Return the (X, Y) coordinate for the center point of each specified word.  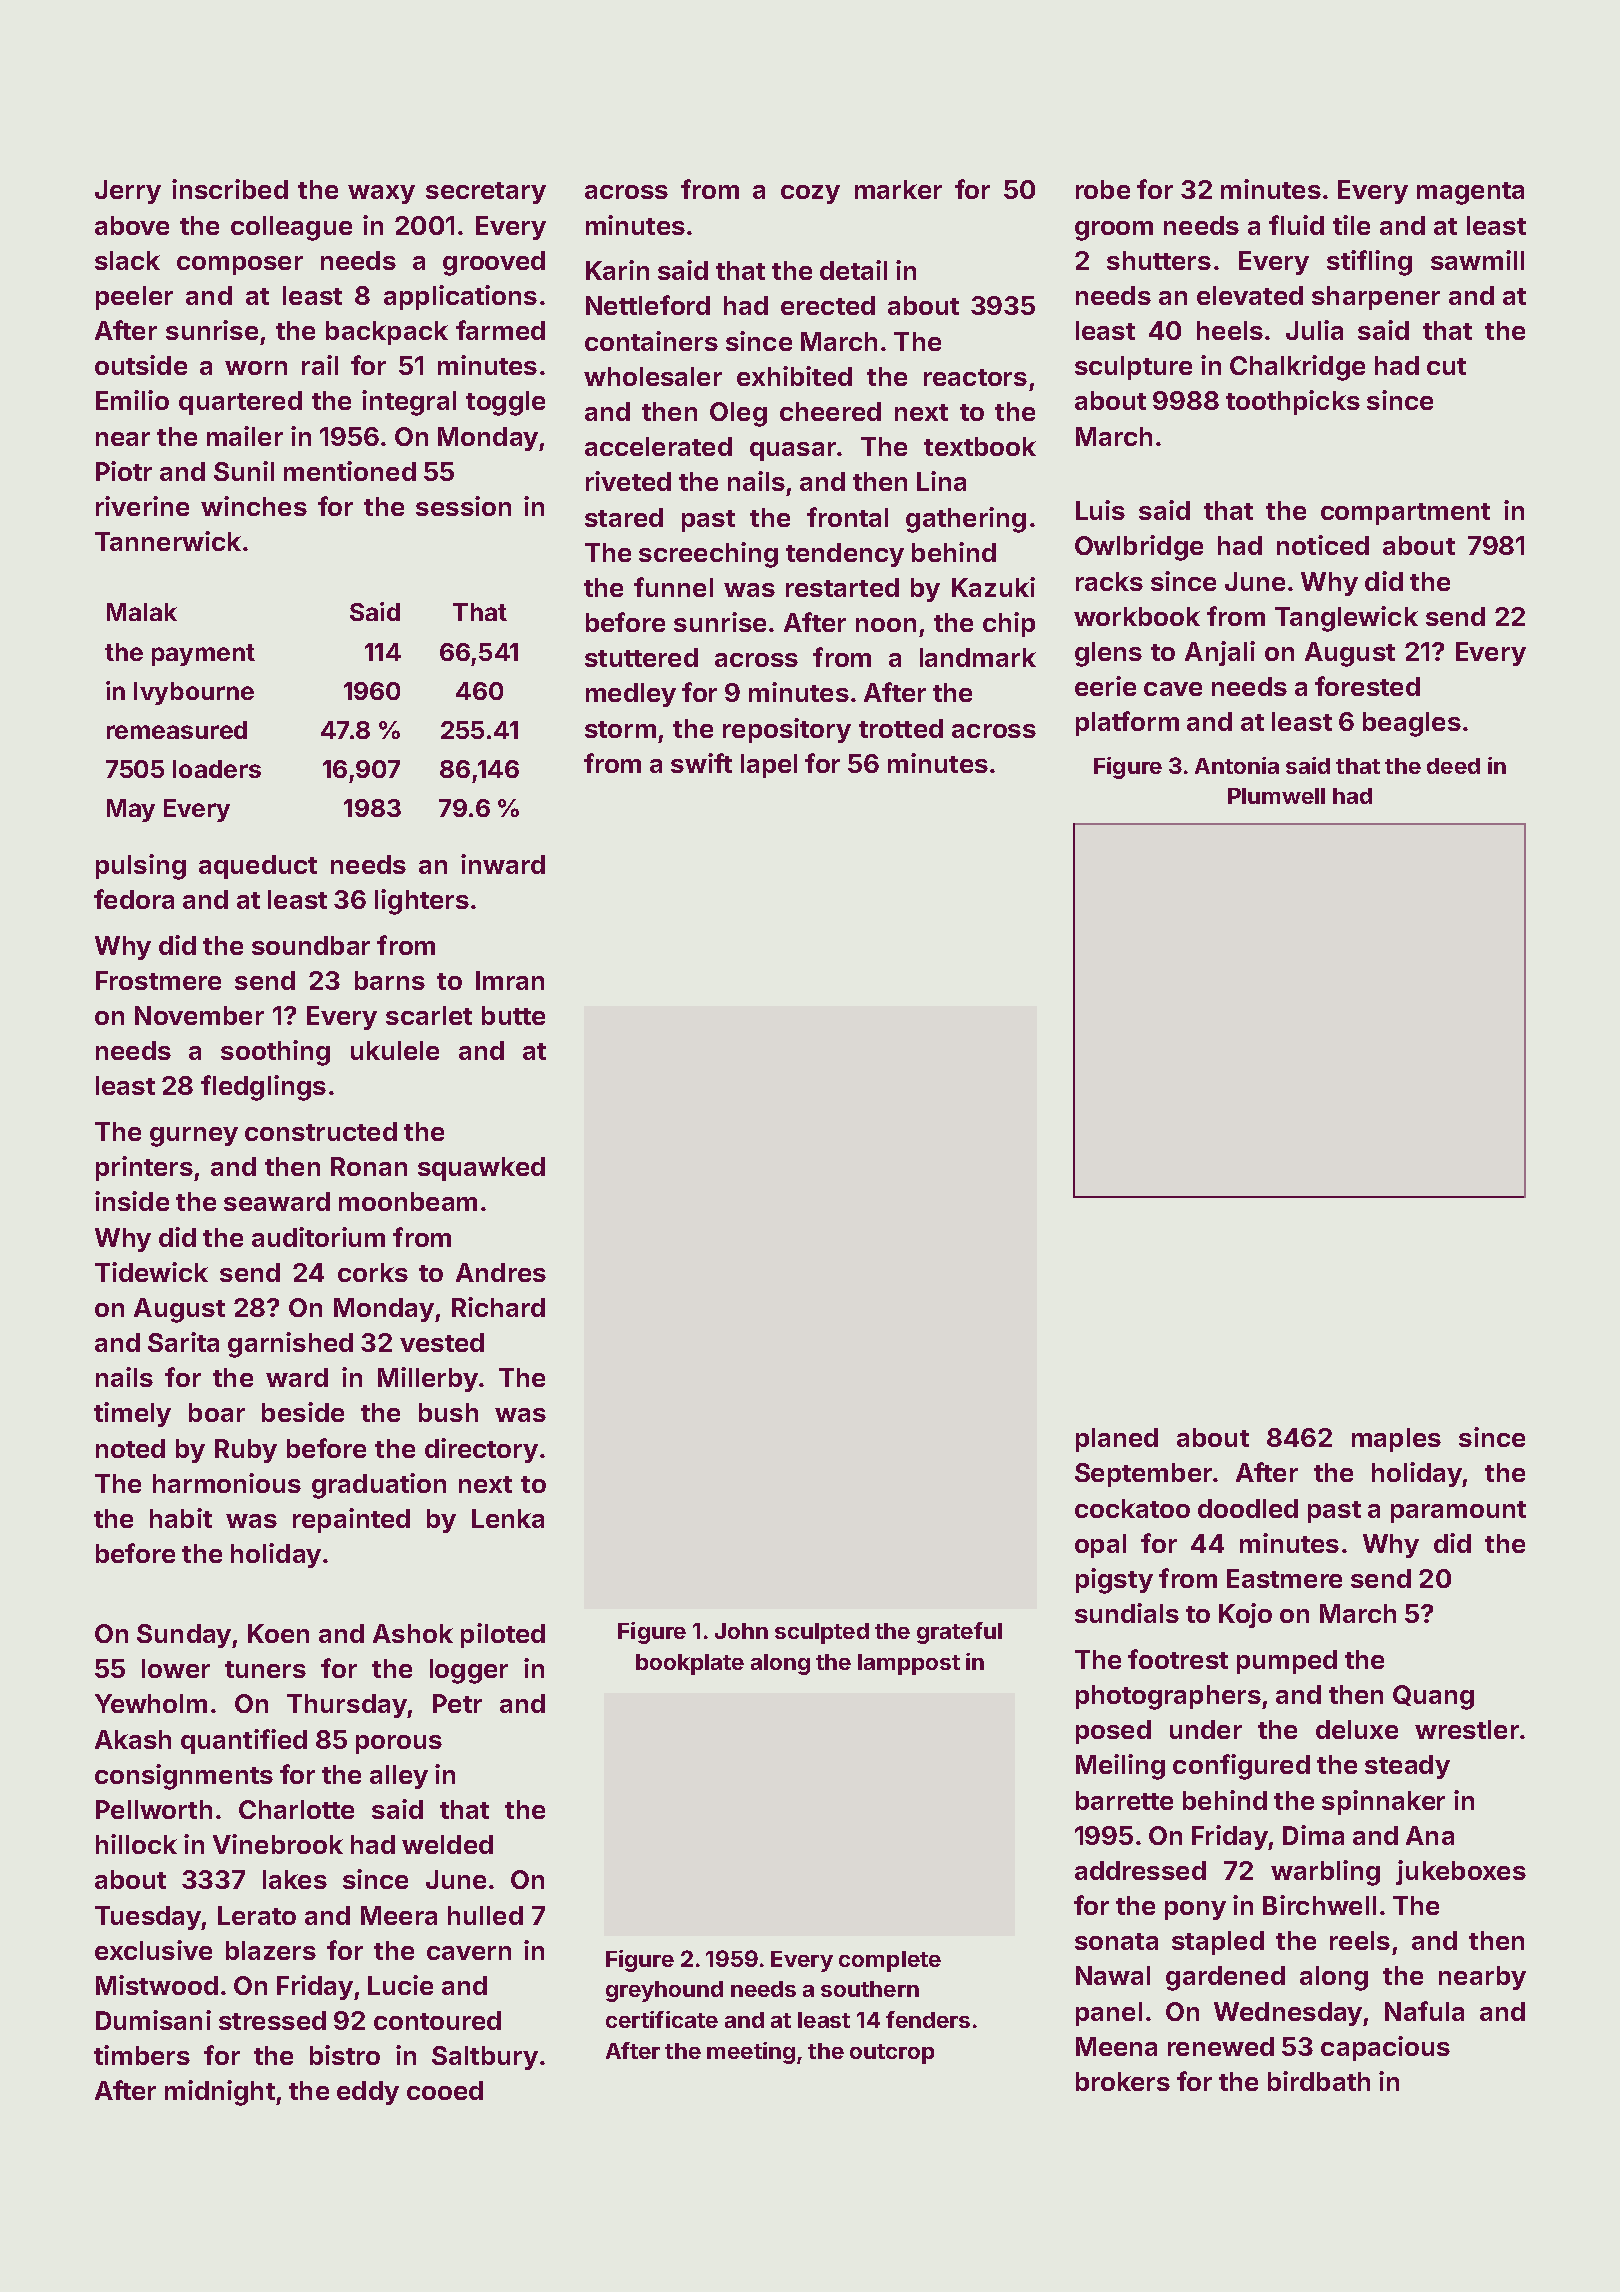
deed (1453, 766)
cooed (445, 2090)
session (463, 506)
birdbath (1319, 2081)
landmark (978, 657)
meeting (751, 2053)
